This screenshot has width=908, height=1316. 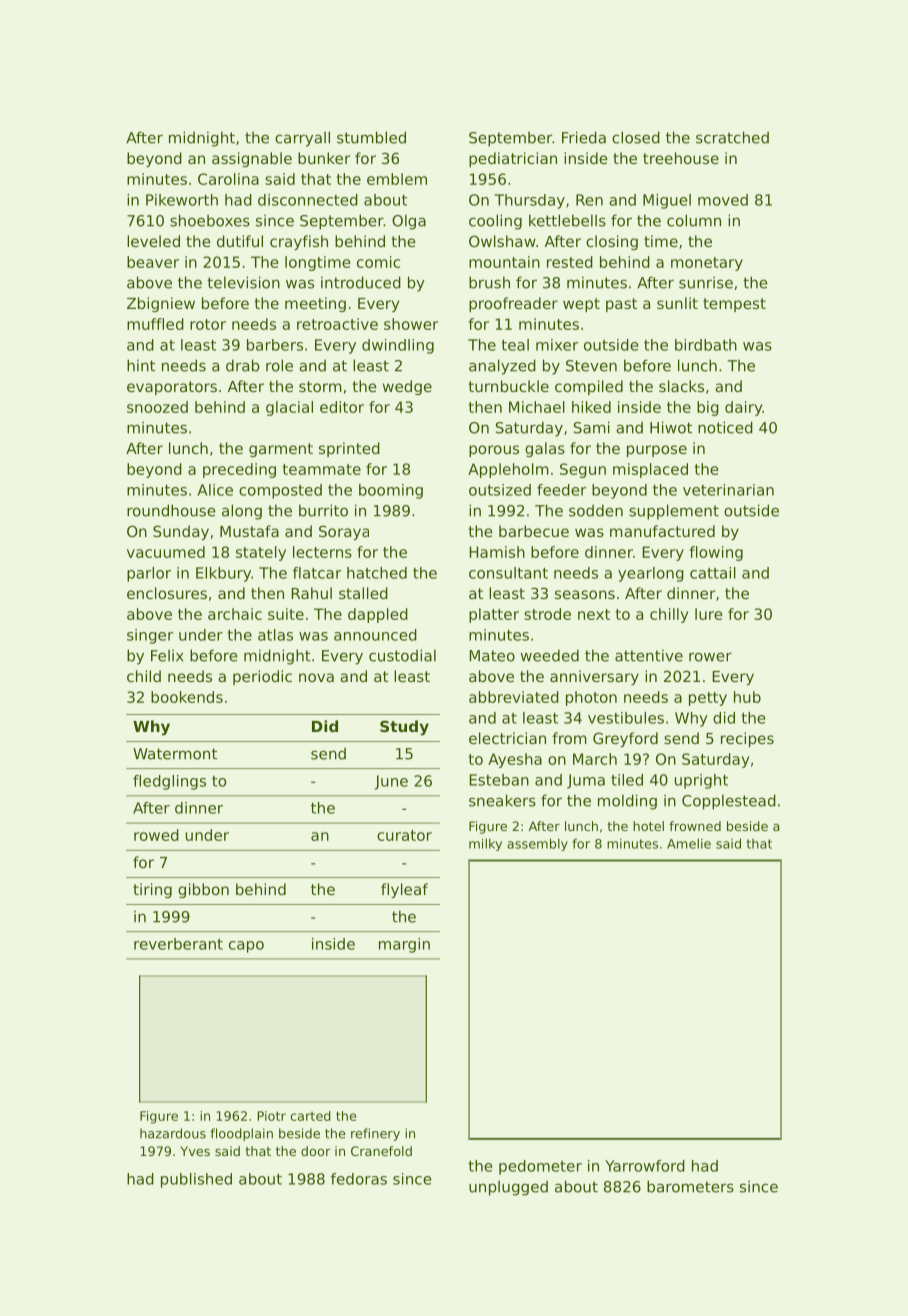 I want to click on hotel, so click(x=648, y=826).
